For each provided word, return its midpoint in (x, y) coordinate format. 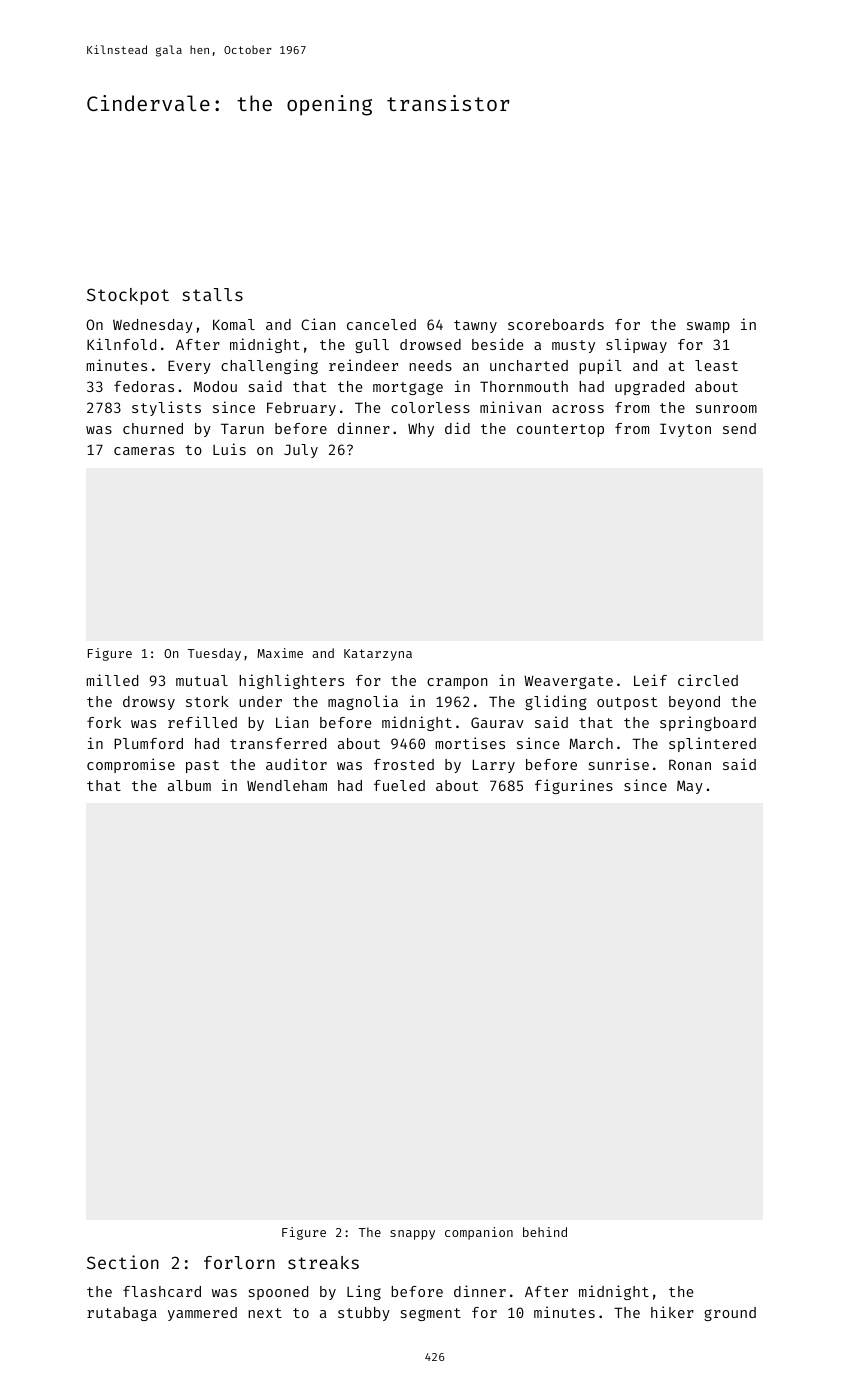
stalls (212, 294)
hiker (672, 1312)
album (189, 785)
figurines (574, 786)
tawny (475, 326)
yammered (202, 1314)
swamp (708, 327)
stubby (364, 1314)
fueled (399, 785)
